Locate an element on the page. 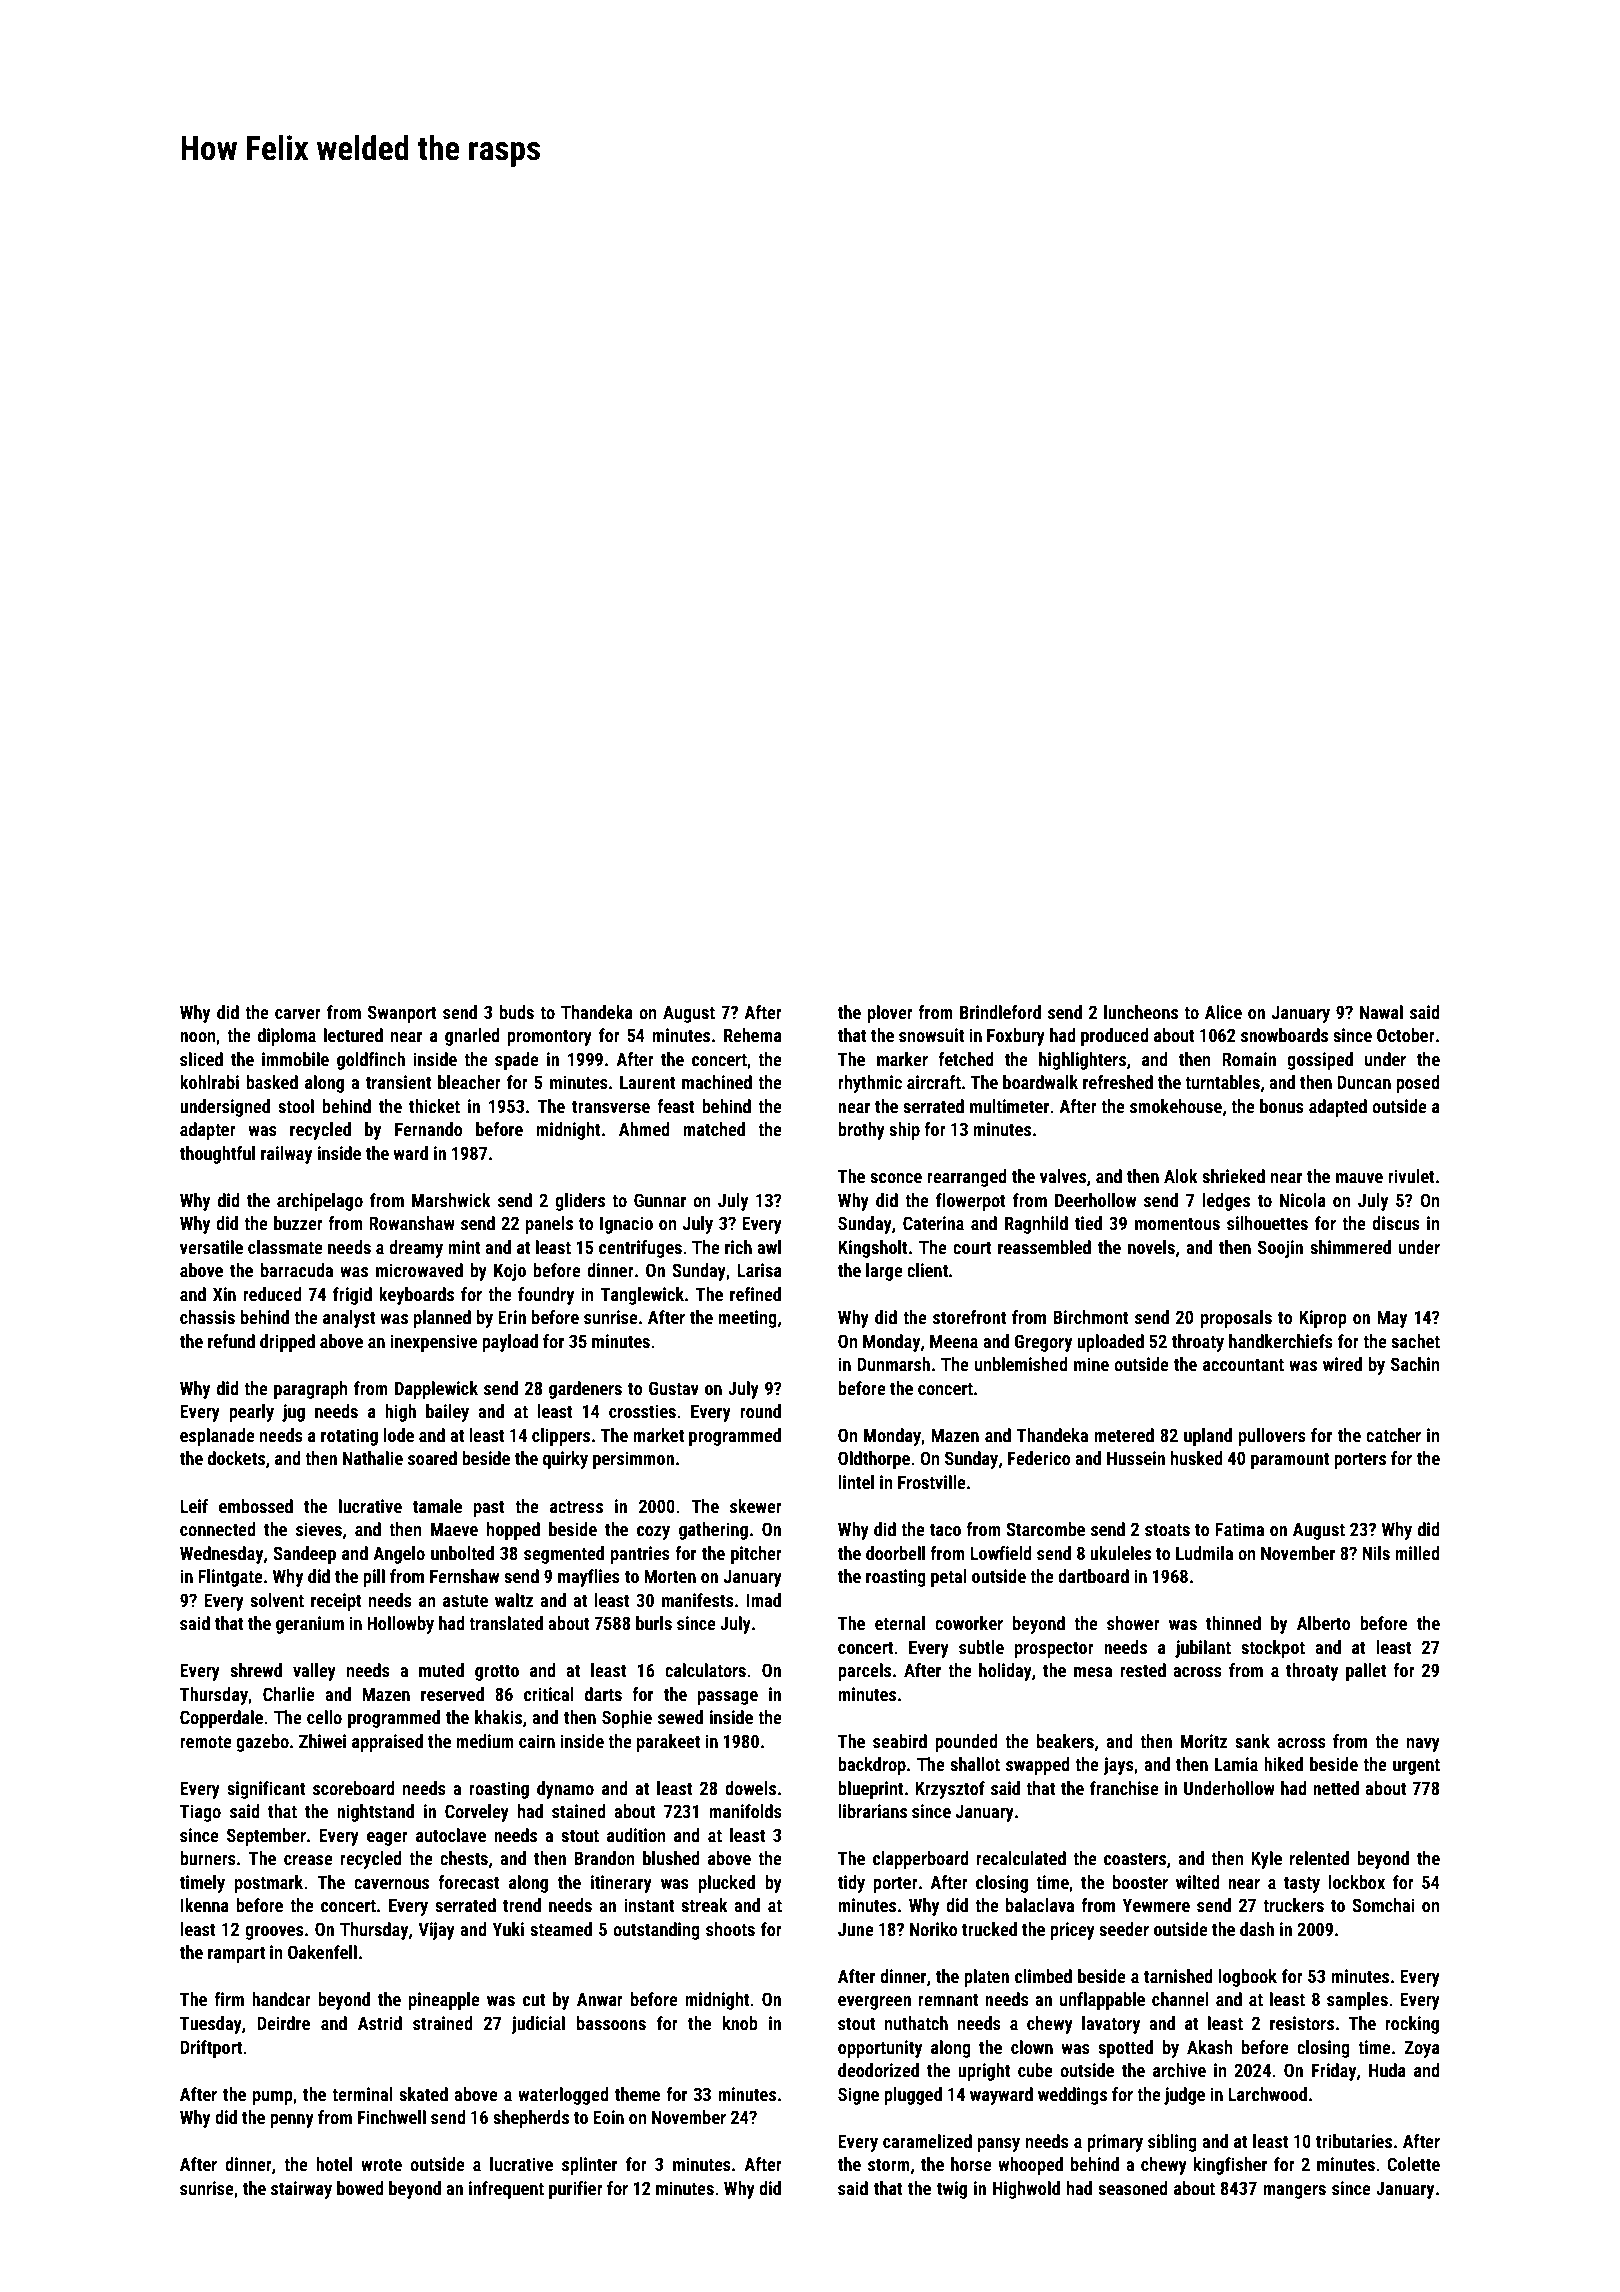 The height and width of the image is (2292, 1620). Fatima is located at coordinates (1239, 1529).
